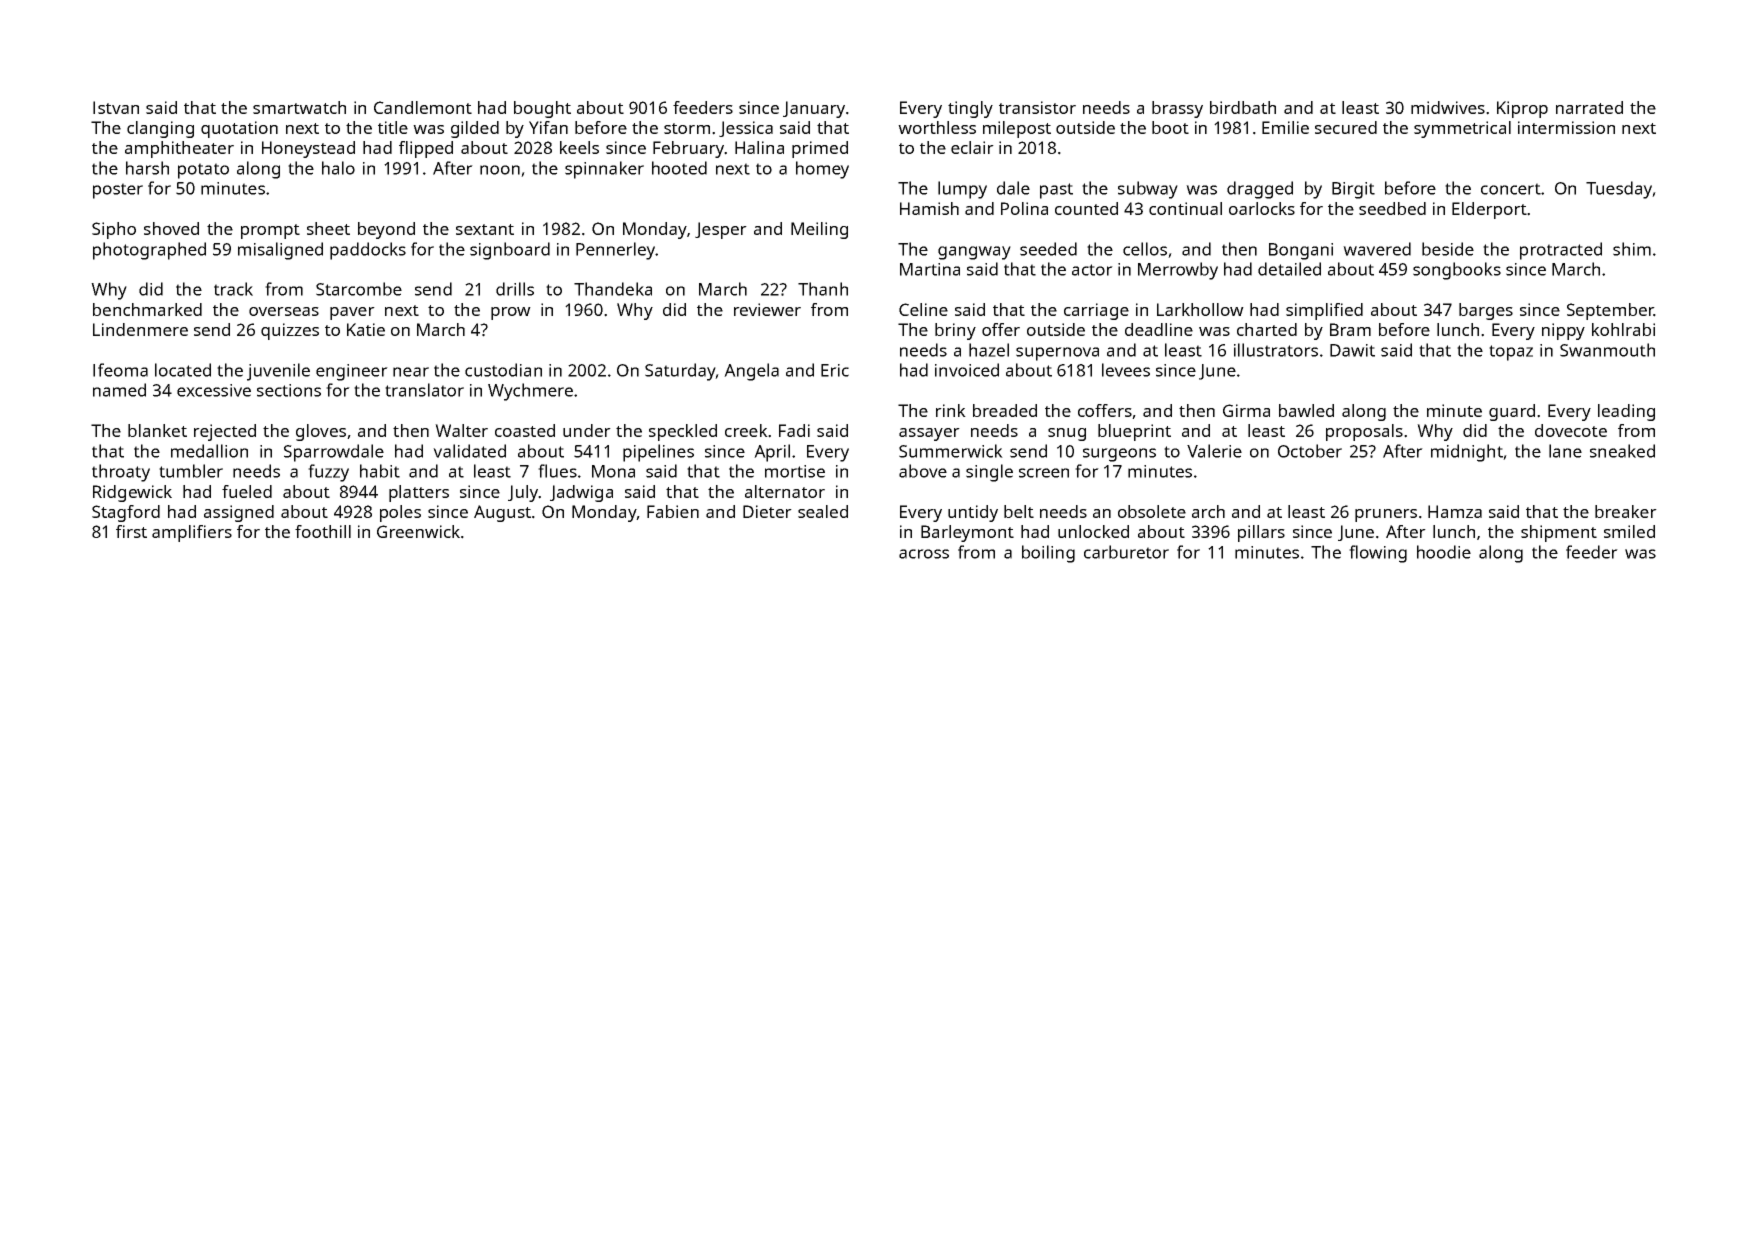  Describe the element at coordinates (1352, 350) in the page. I see `Dawit` at that location.
